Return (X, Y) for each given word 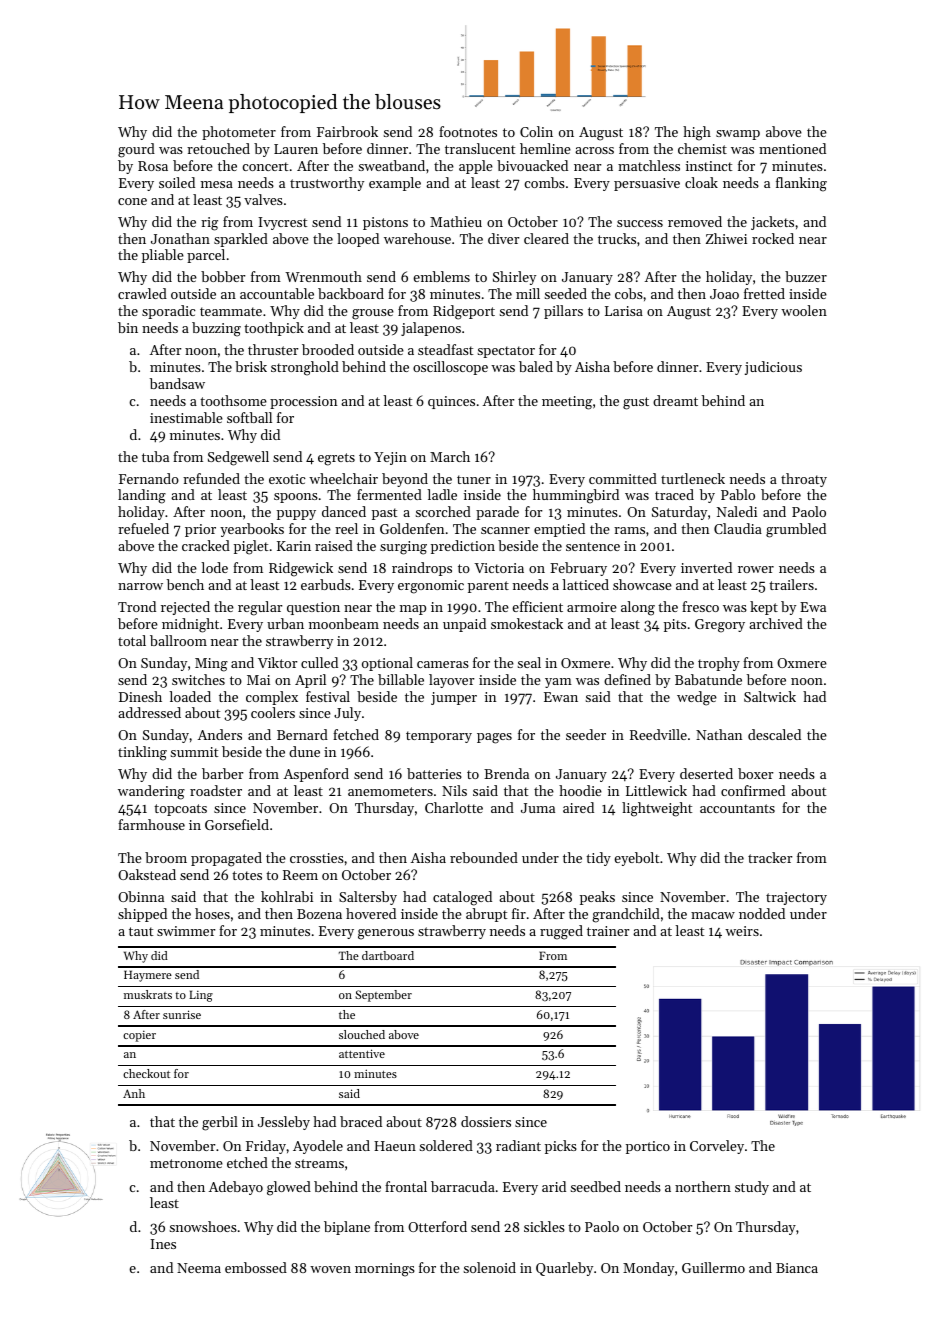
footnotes (468, 131)
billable (401, 679)
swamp (738, 135)
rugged (561, 932)
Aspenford (316, 775)
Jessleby (284, 1123)
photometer (239, 133)
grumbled (796, 530)
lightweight (657, 809)
